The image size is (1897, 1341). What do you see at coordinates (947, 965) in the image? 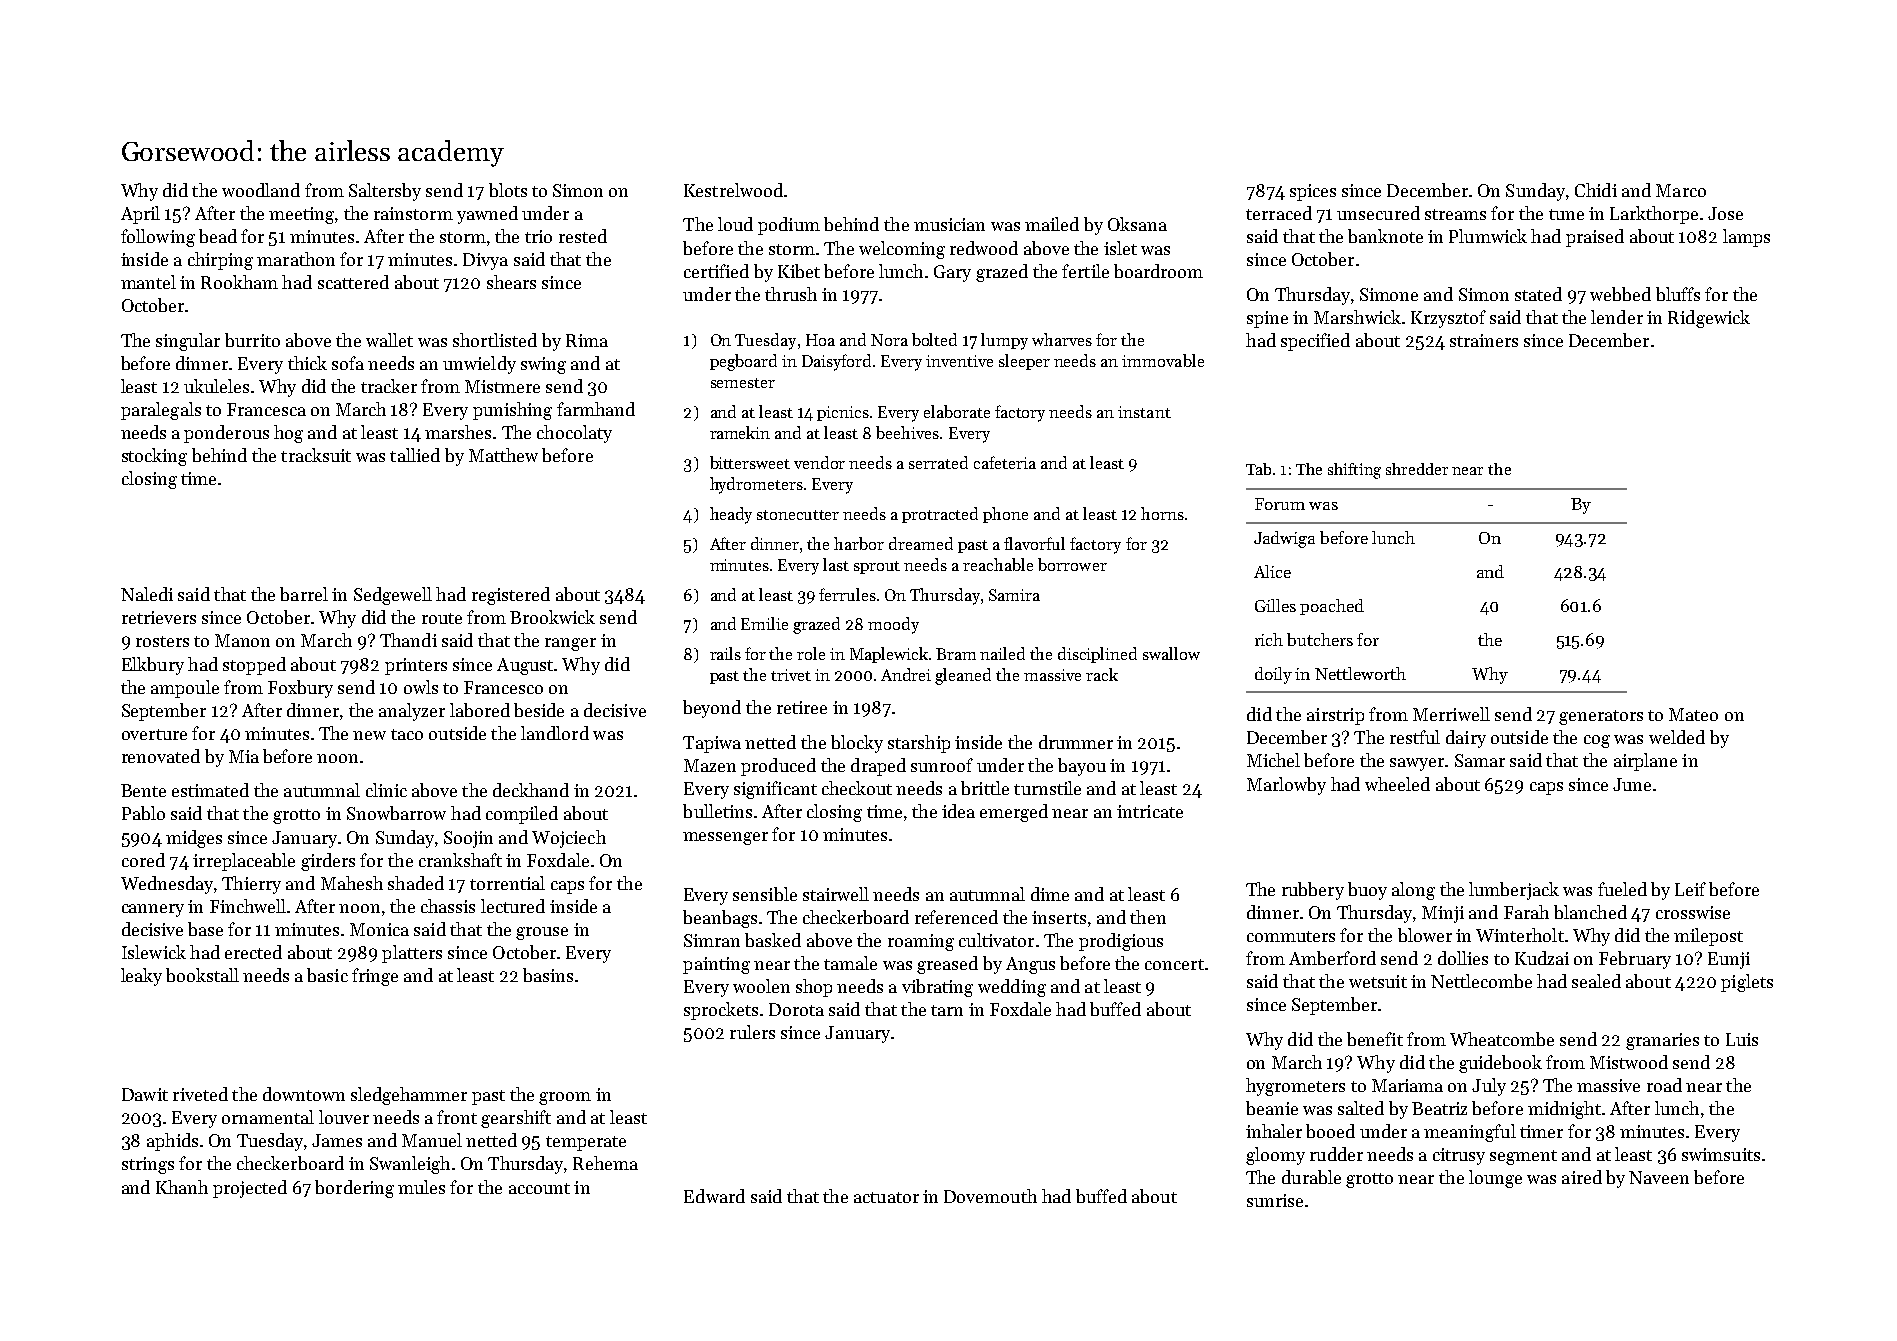
I see `greased` at bounding box center [947, 965].
